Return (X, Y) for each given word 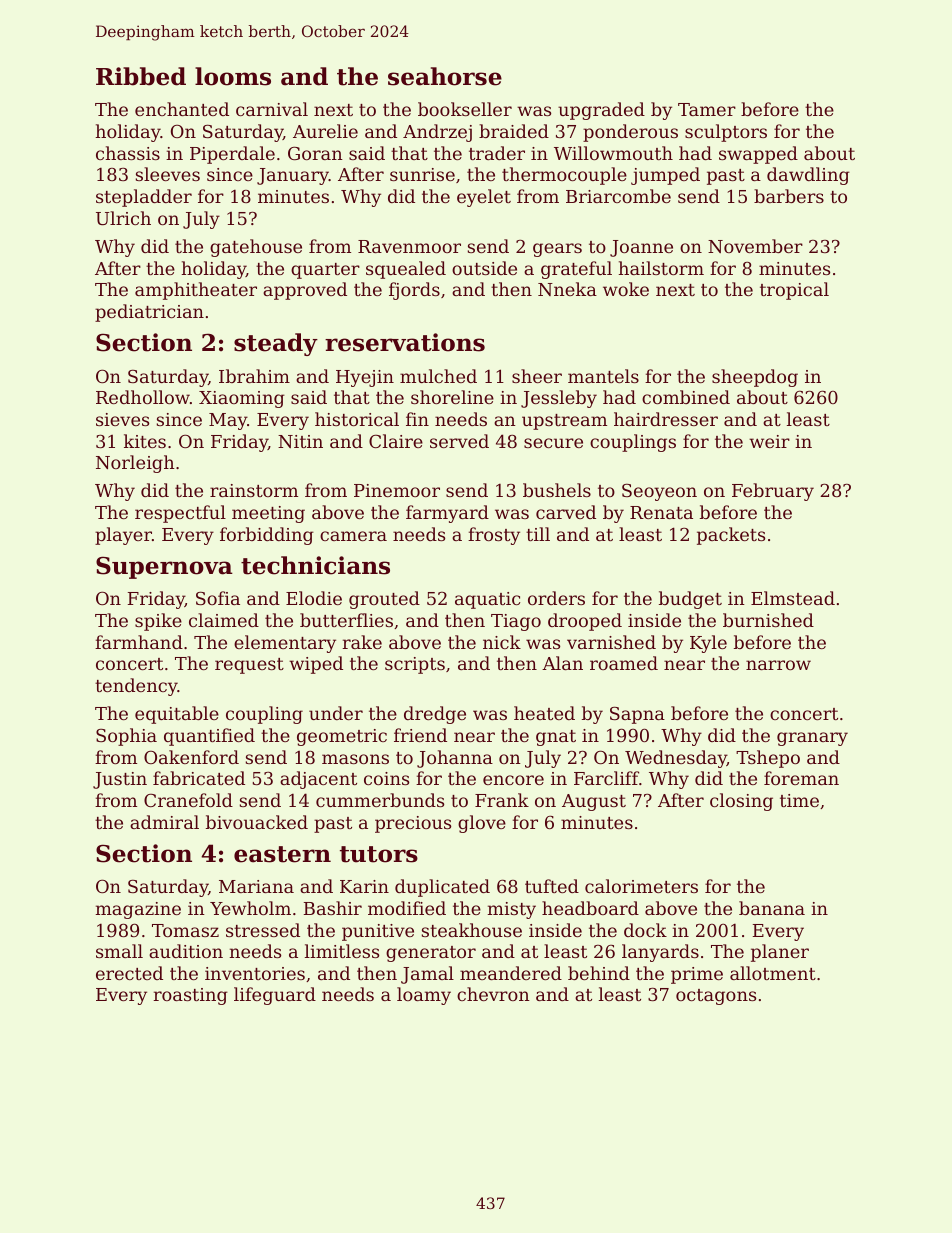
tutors (379, 854)
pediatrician (149, 313)
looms (233, 76)
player (123, 536)
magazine (138, 910)
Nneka (567, 289)
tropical (794, 291)
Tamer (707, 109)
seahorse (445, 76)
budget (690, 600)
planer (780, 953)
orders (556, 598)
